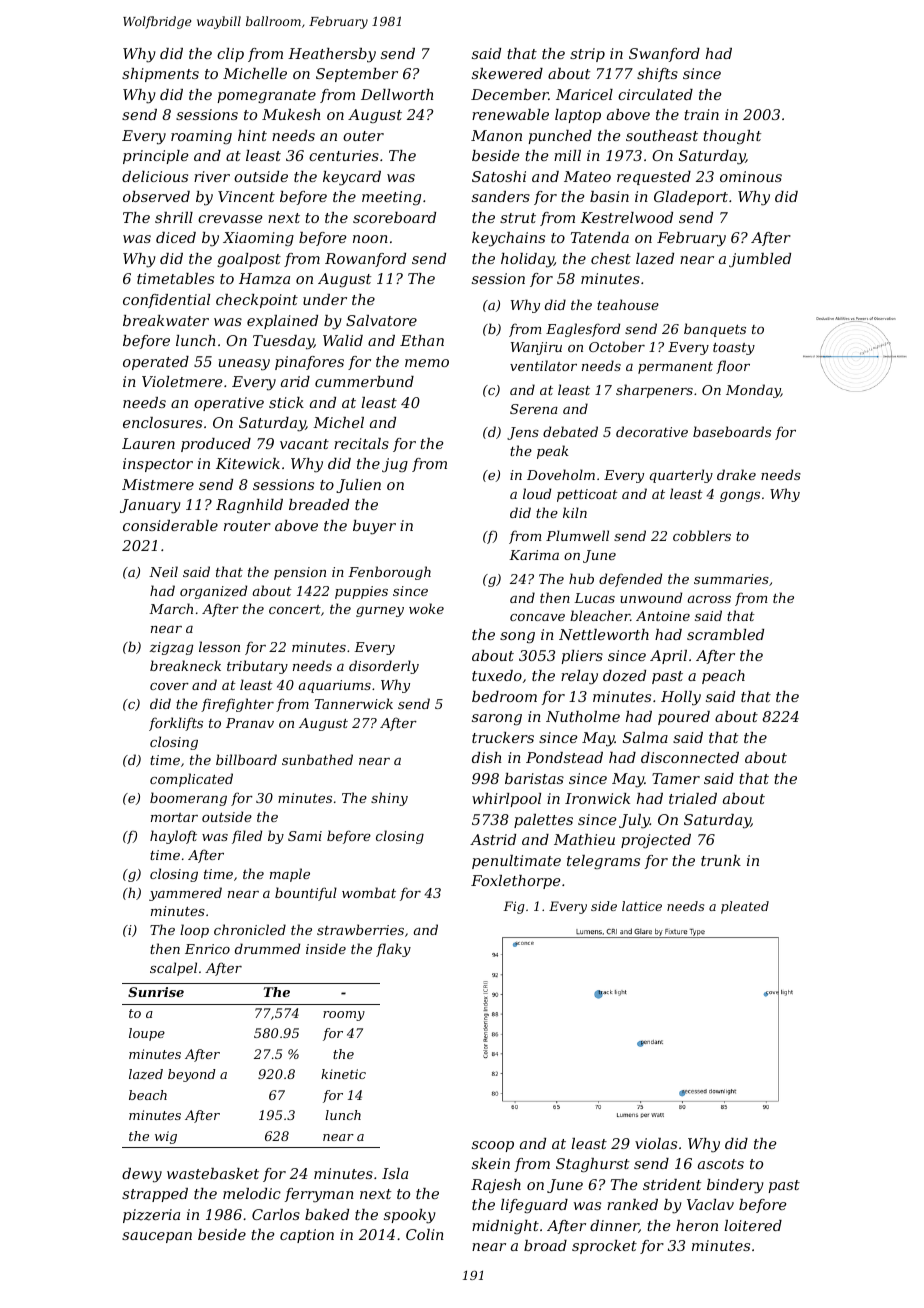 This document has width=924, height=1308. Describe the element at coordinates (156, 992) in the document. I see `Sunrise` at that location.
